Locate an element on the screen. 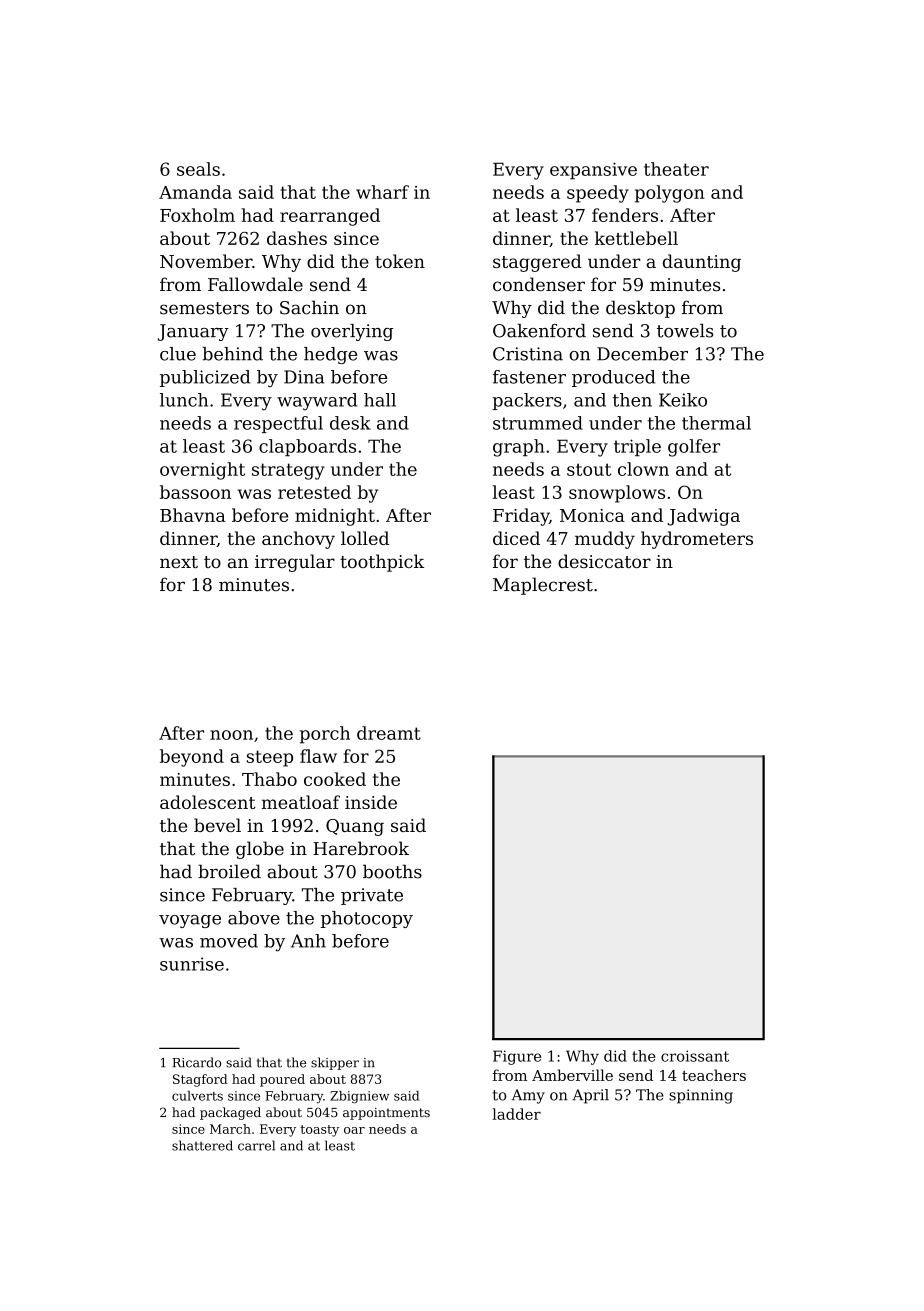 The image size is (924, 1311). croissant is located at coordinates (695, 1056).
